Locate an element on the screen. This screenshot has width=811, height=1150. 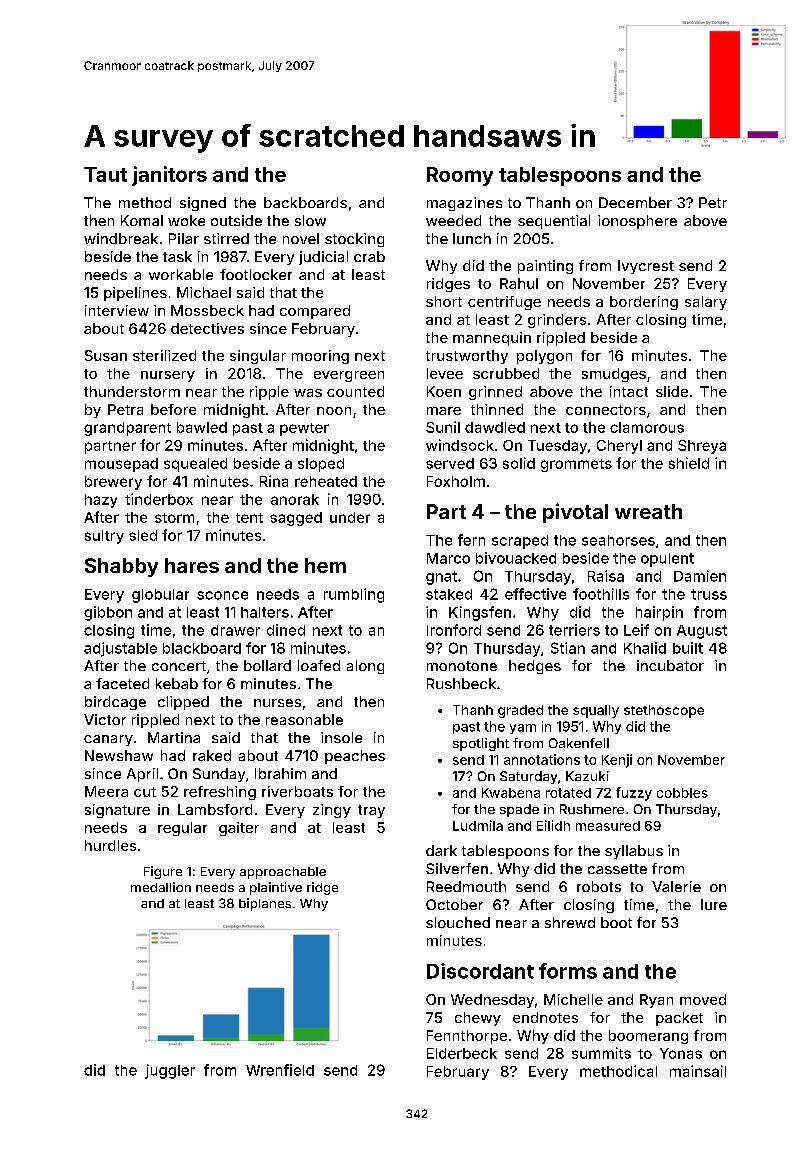
painting is located at coordinates (545, 267).
